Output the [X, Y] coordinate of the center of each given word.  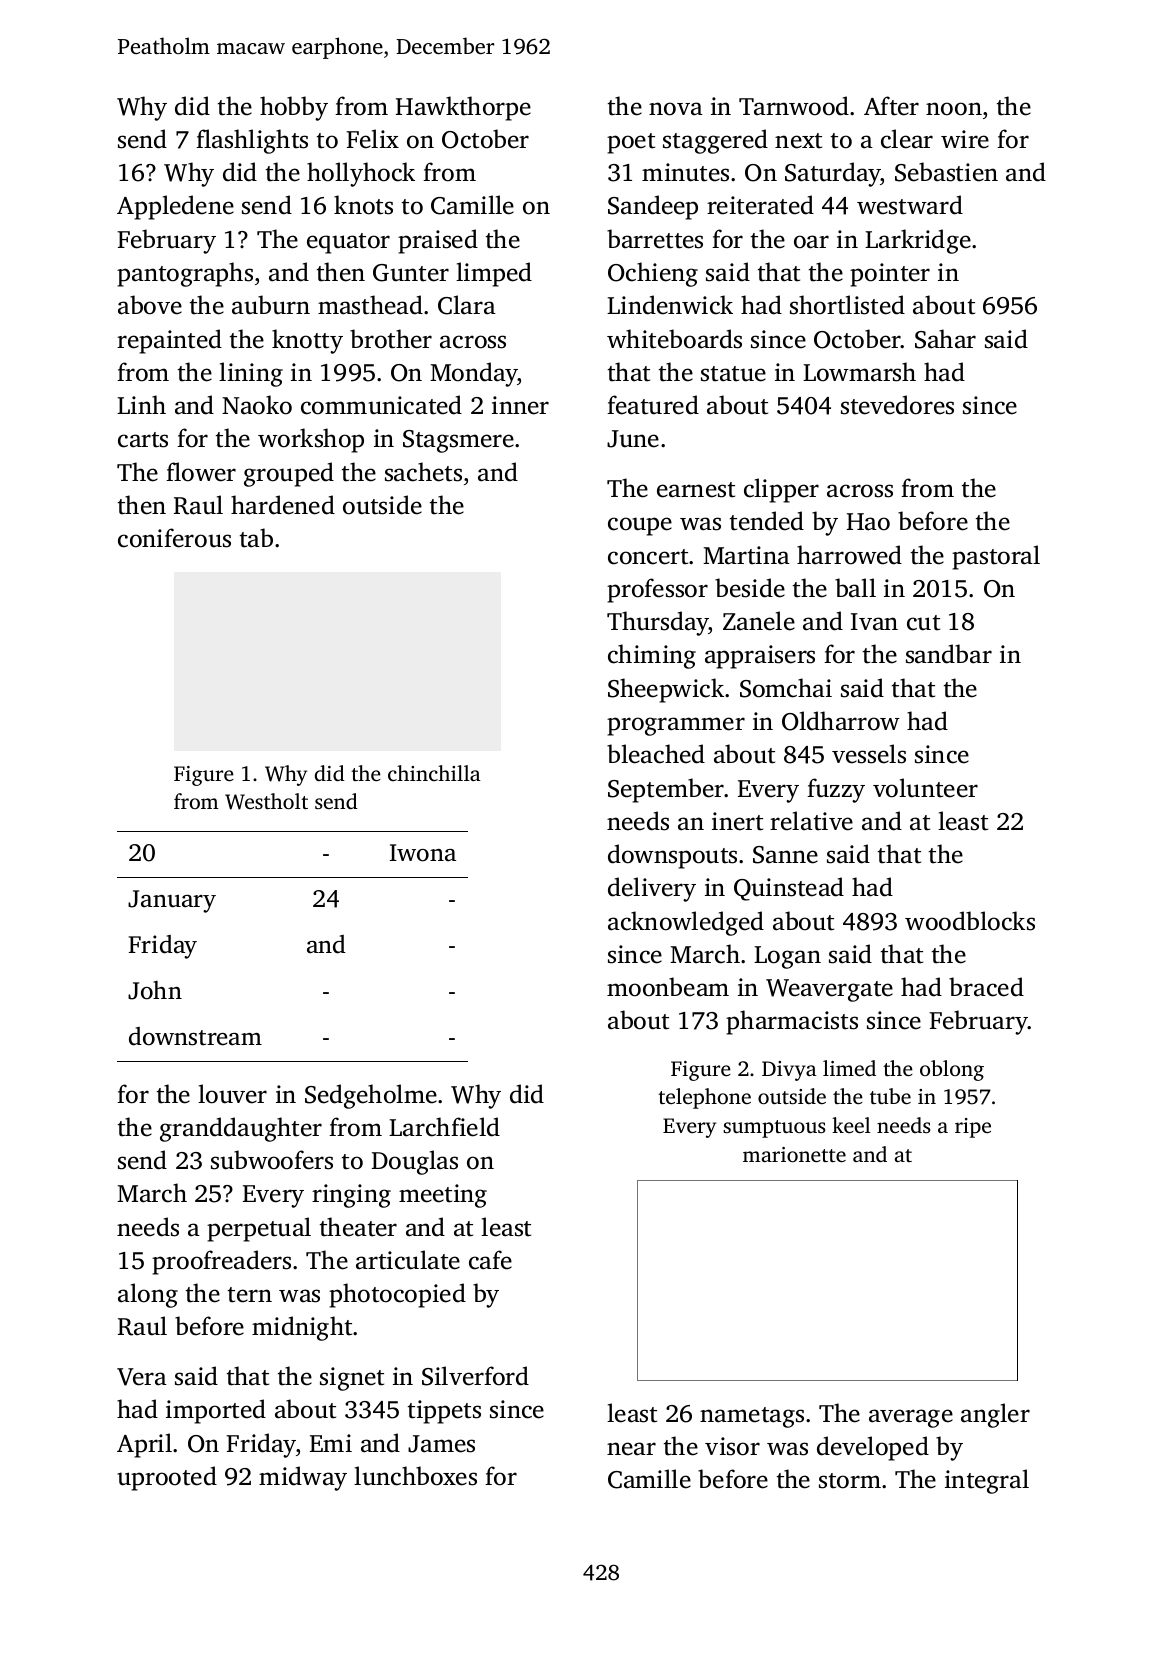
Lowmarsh [859, 372]
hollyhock [361, 174]
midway [303, 1478]
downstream [195, 1036]
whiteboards [674, 339]
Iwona [423, 853]
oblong [952, 1070]
